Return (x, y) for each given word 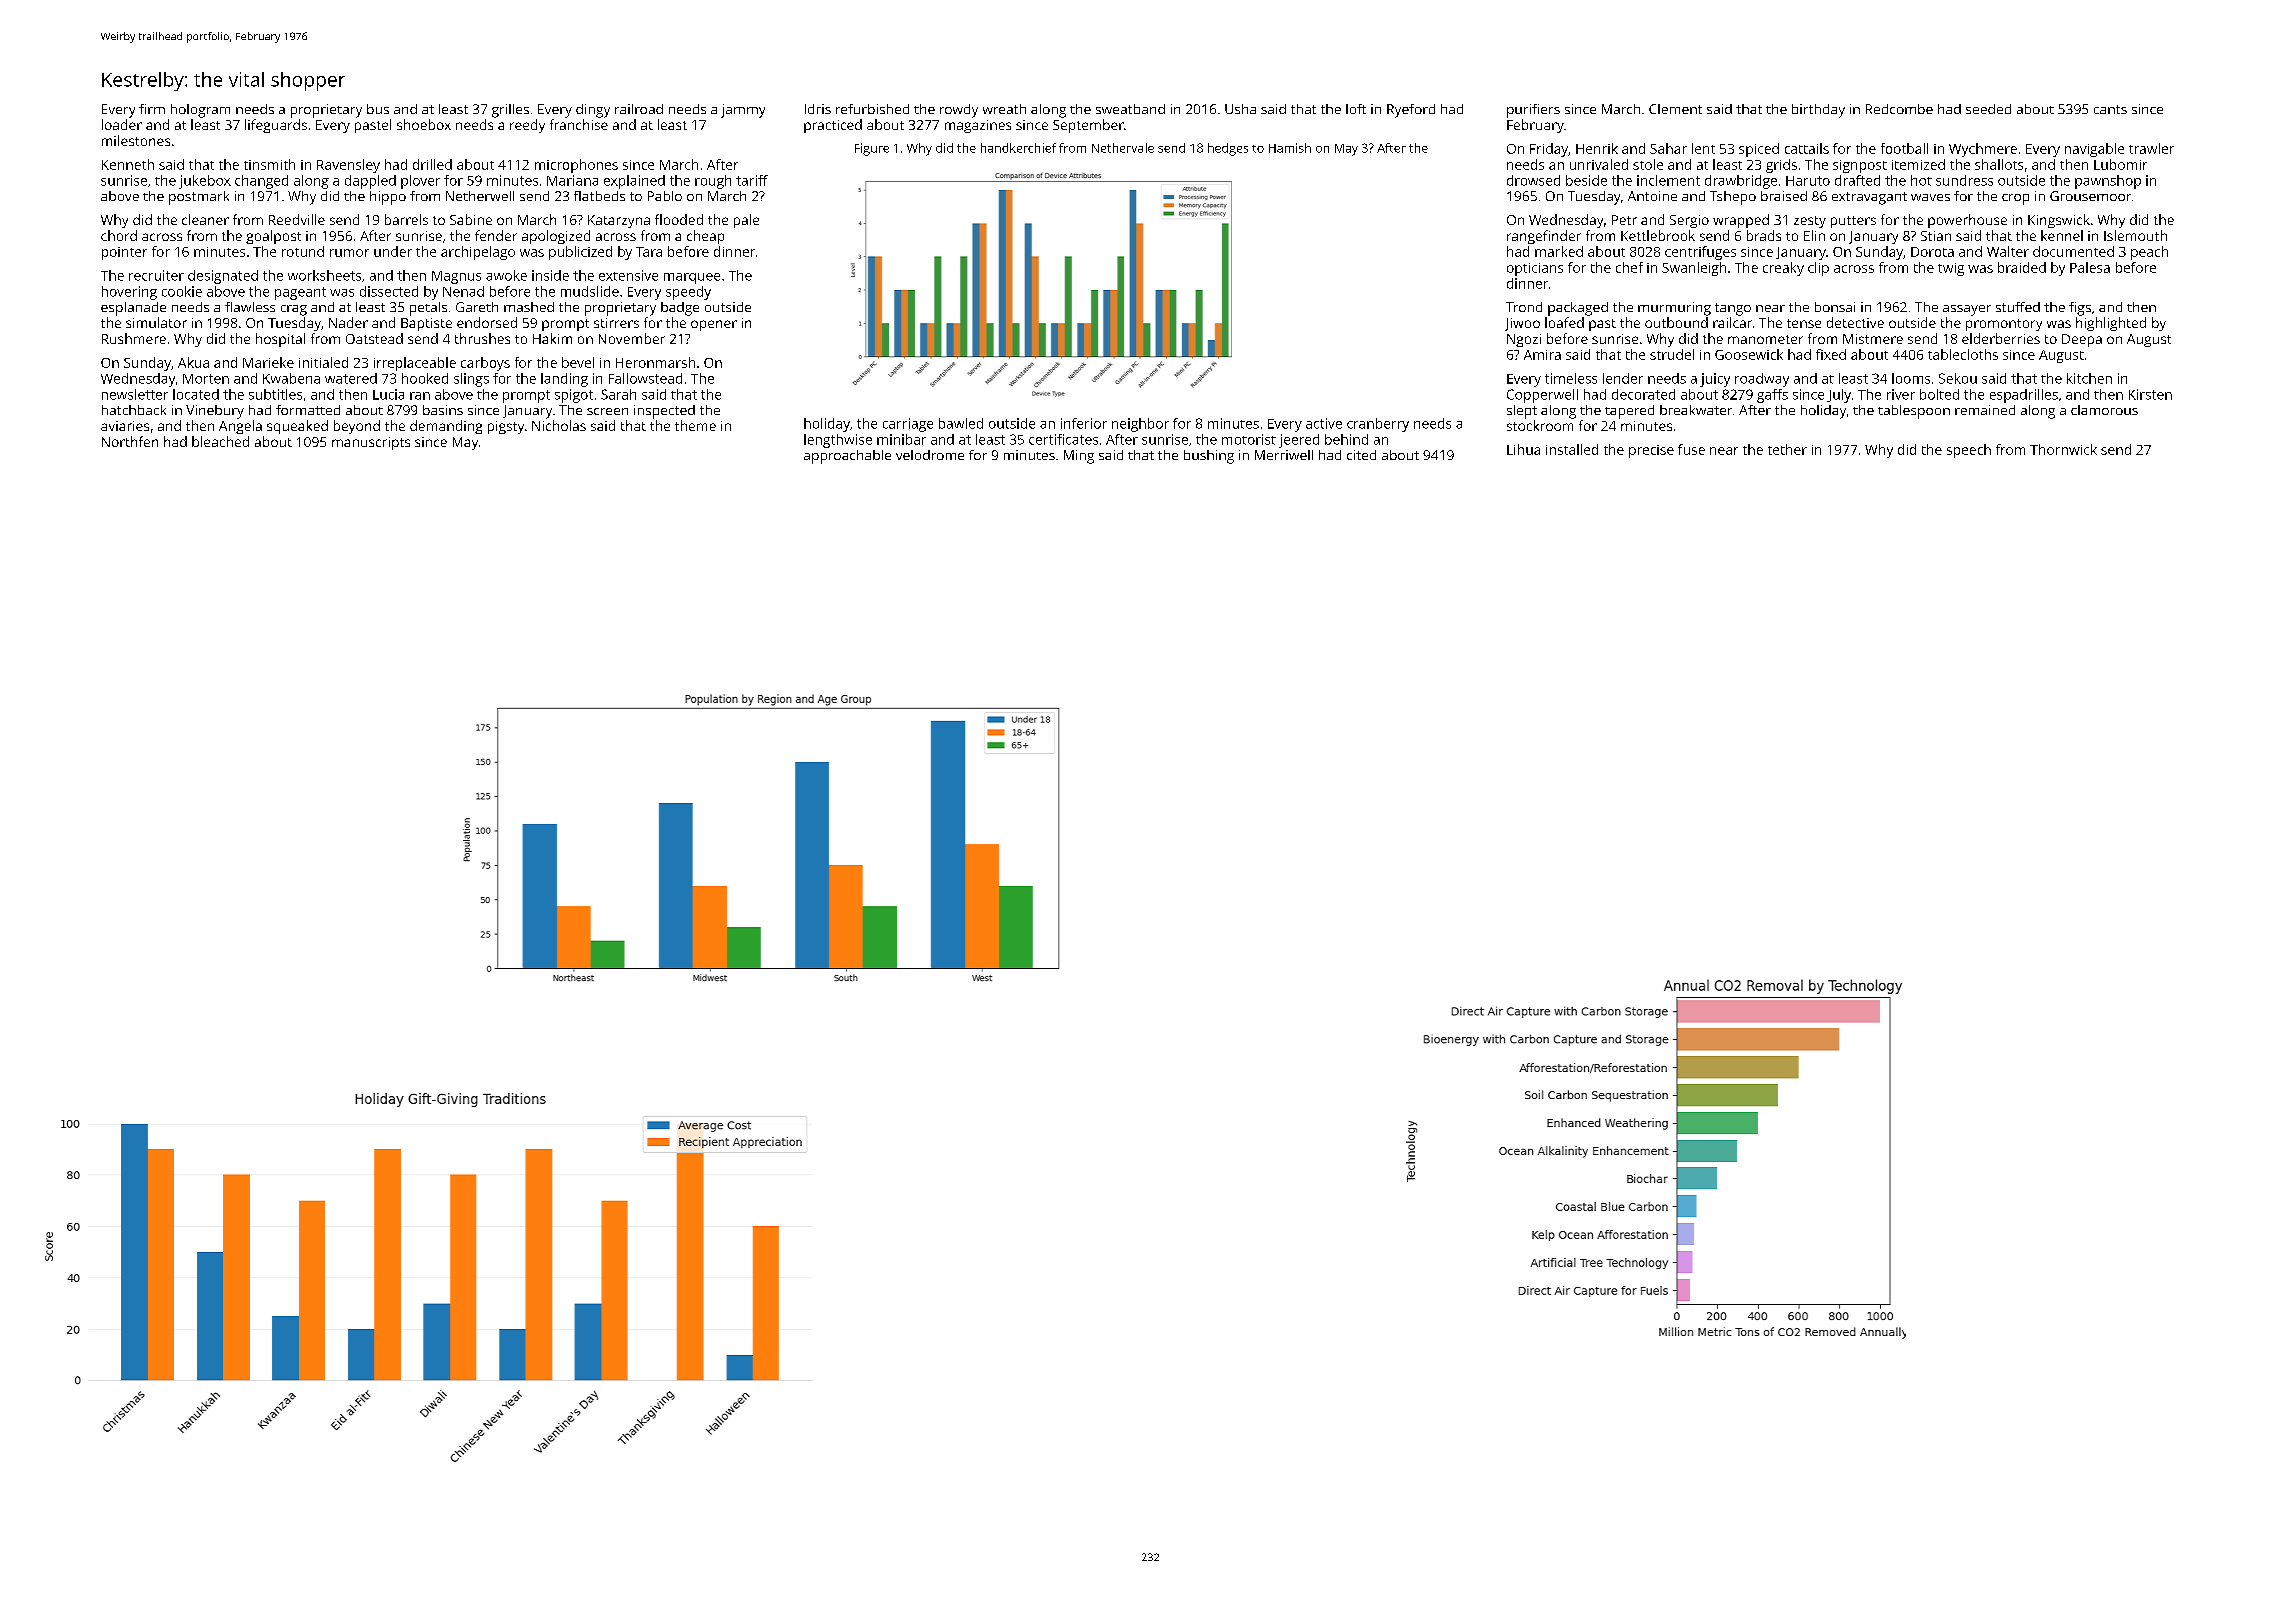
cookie (182, 291)
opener (714, 325)
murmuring (1674, 309)
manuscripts (371, 443)
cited (1361, 455)
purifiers (1533, 111)
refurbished (872, 109)
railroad (639, 109)
